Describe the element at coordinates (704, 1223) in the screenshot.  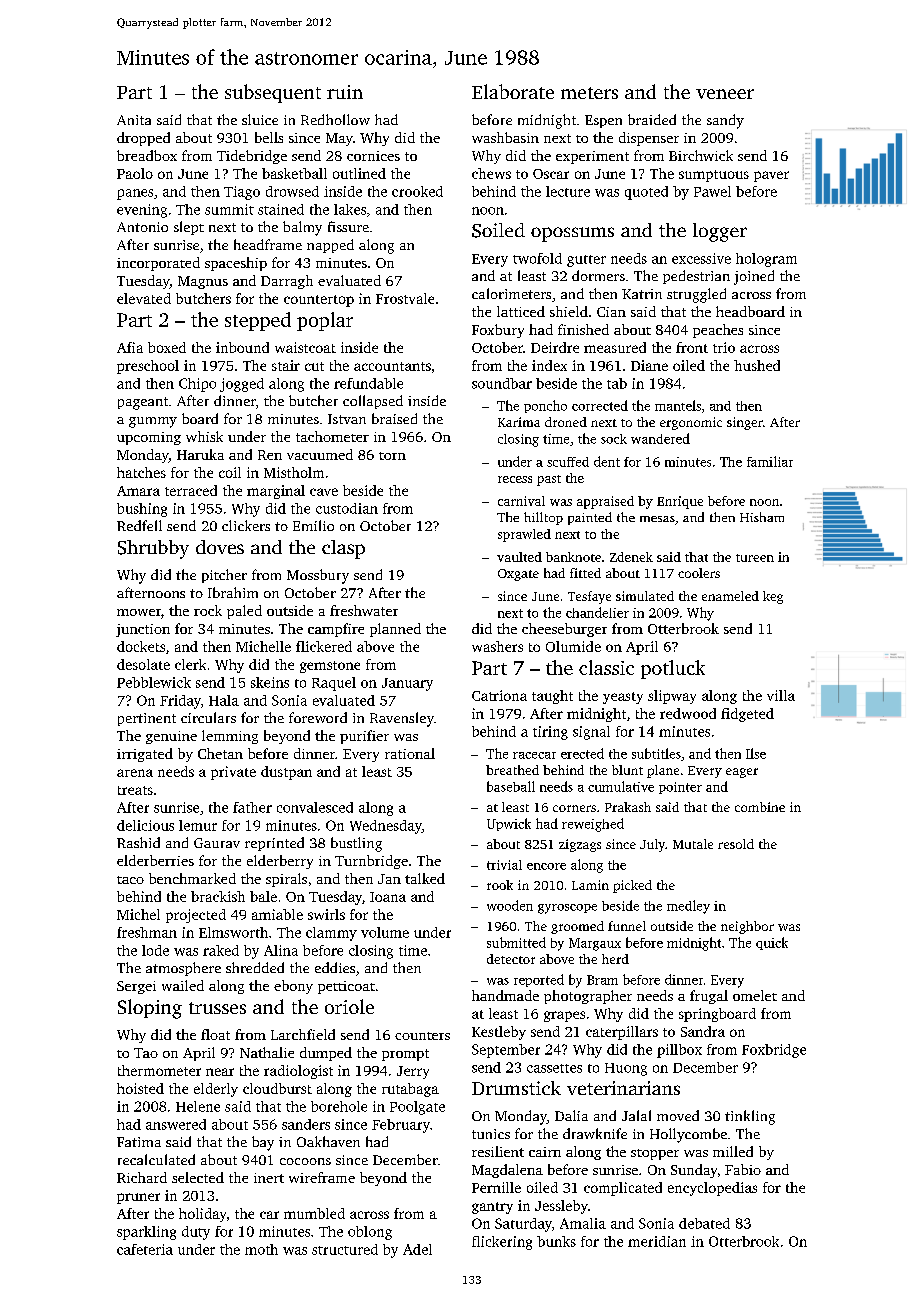
I see `debated` at that location.
